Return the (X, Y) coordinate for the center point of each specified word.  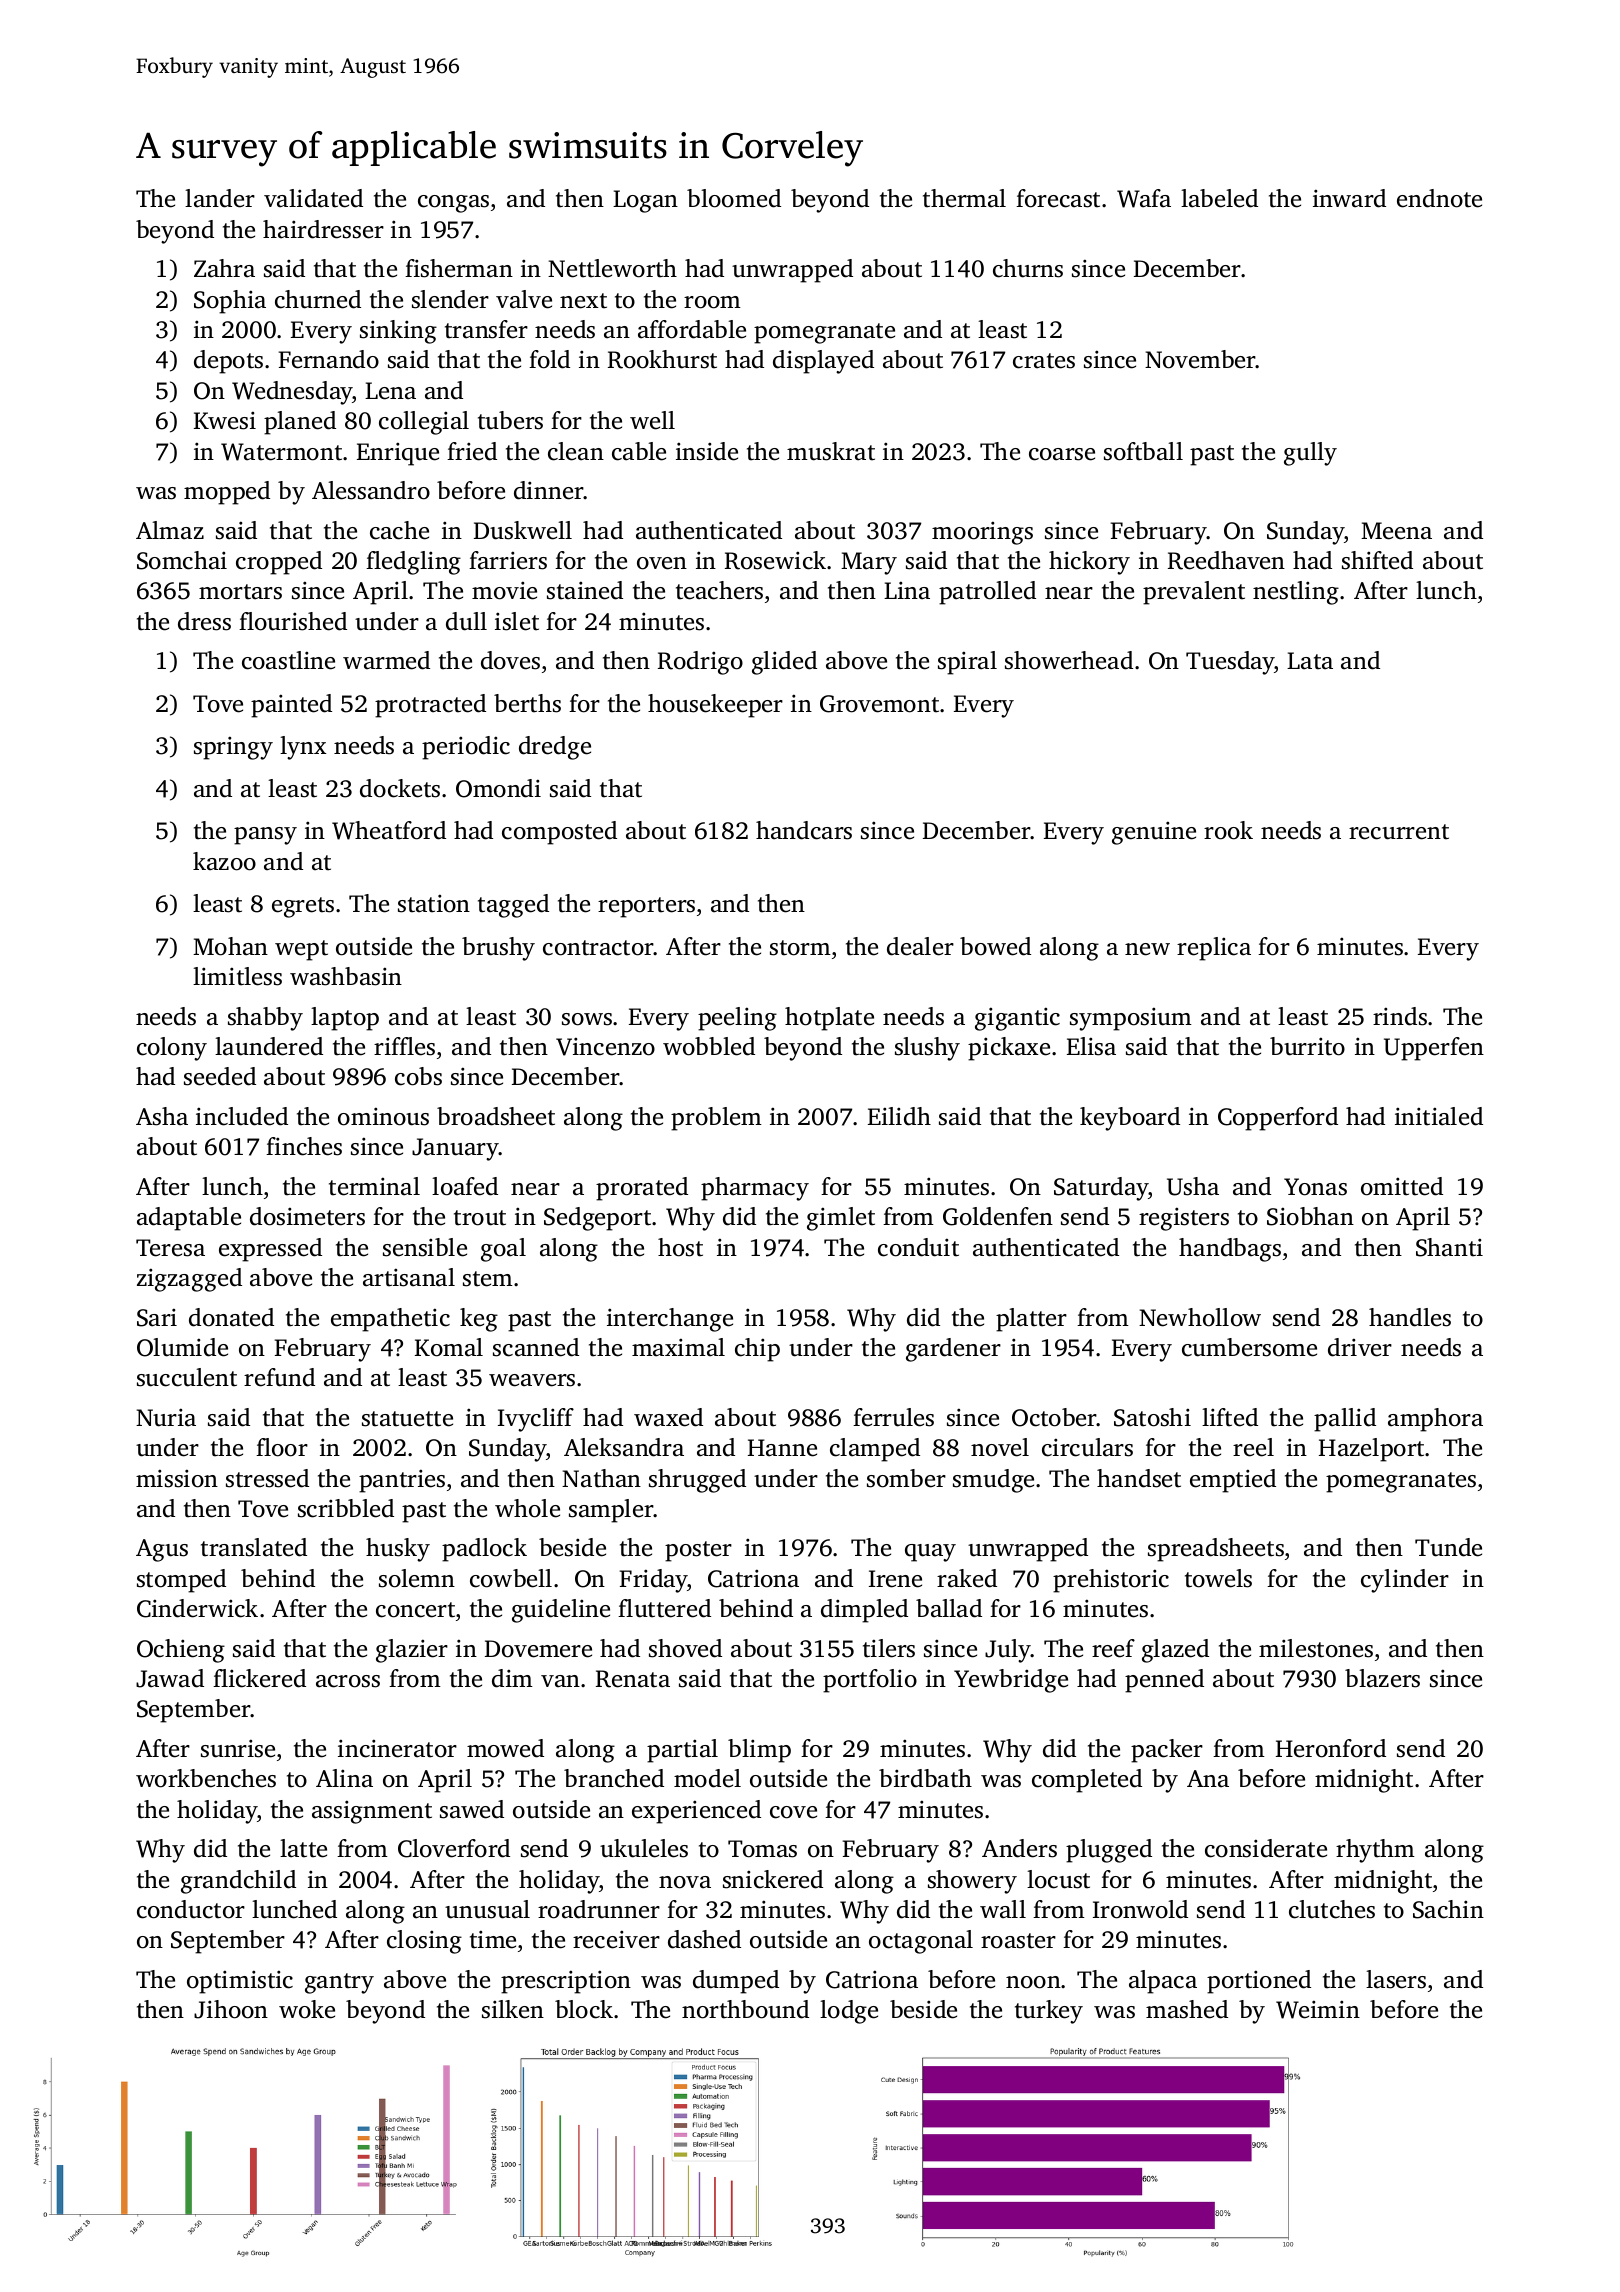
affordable (692, 329)
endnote (1439, 198)
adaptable (189, 1219)
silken (513, 2009)
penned (1164, 1681)
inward (1349, 198)
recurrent (1399, 832)
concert (415, 1610)
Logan (645, 201)
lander (220, 198)
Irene (895, 1579)
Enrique (398, 454)
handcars (804, 830)
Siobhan (1310, 1216)
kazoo (224, 861)
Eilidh (899, 1116)
